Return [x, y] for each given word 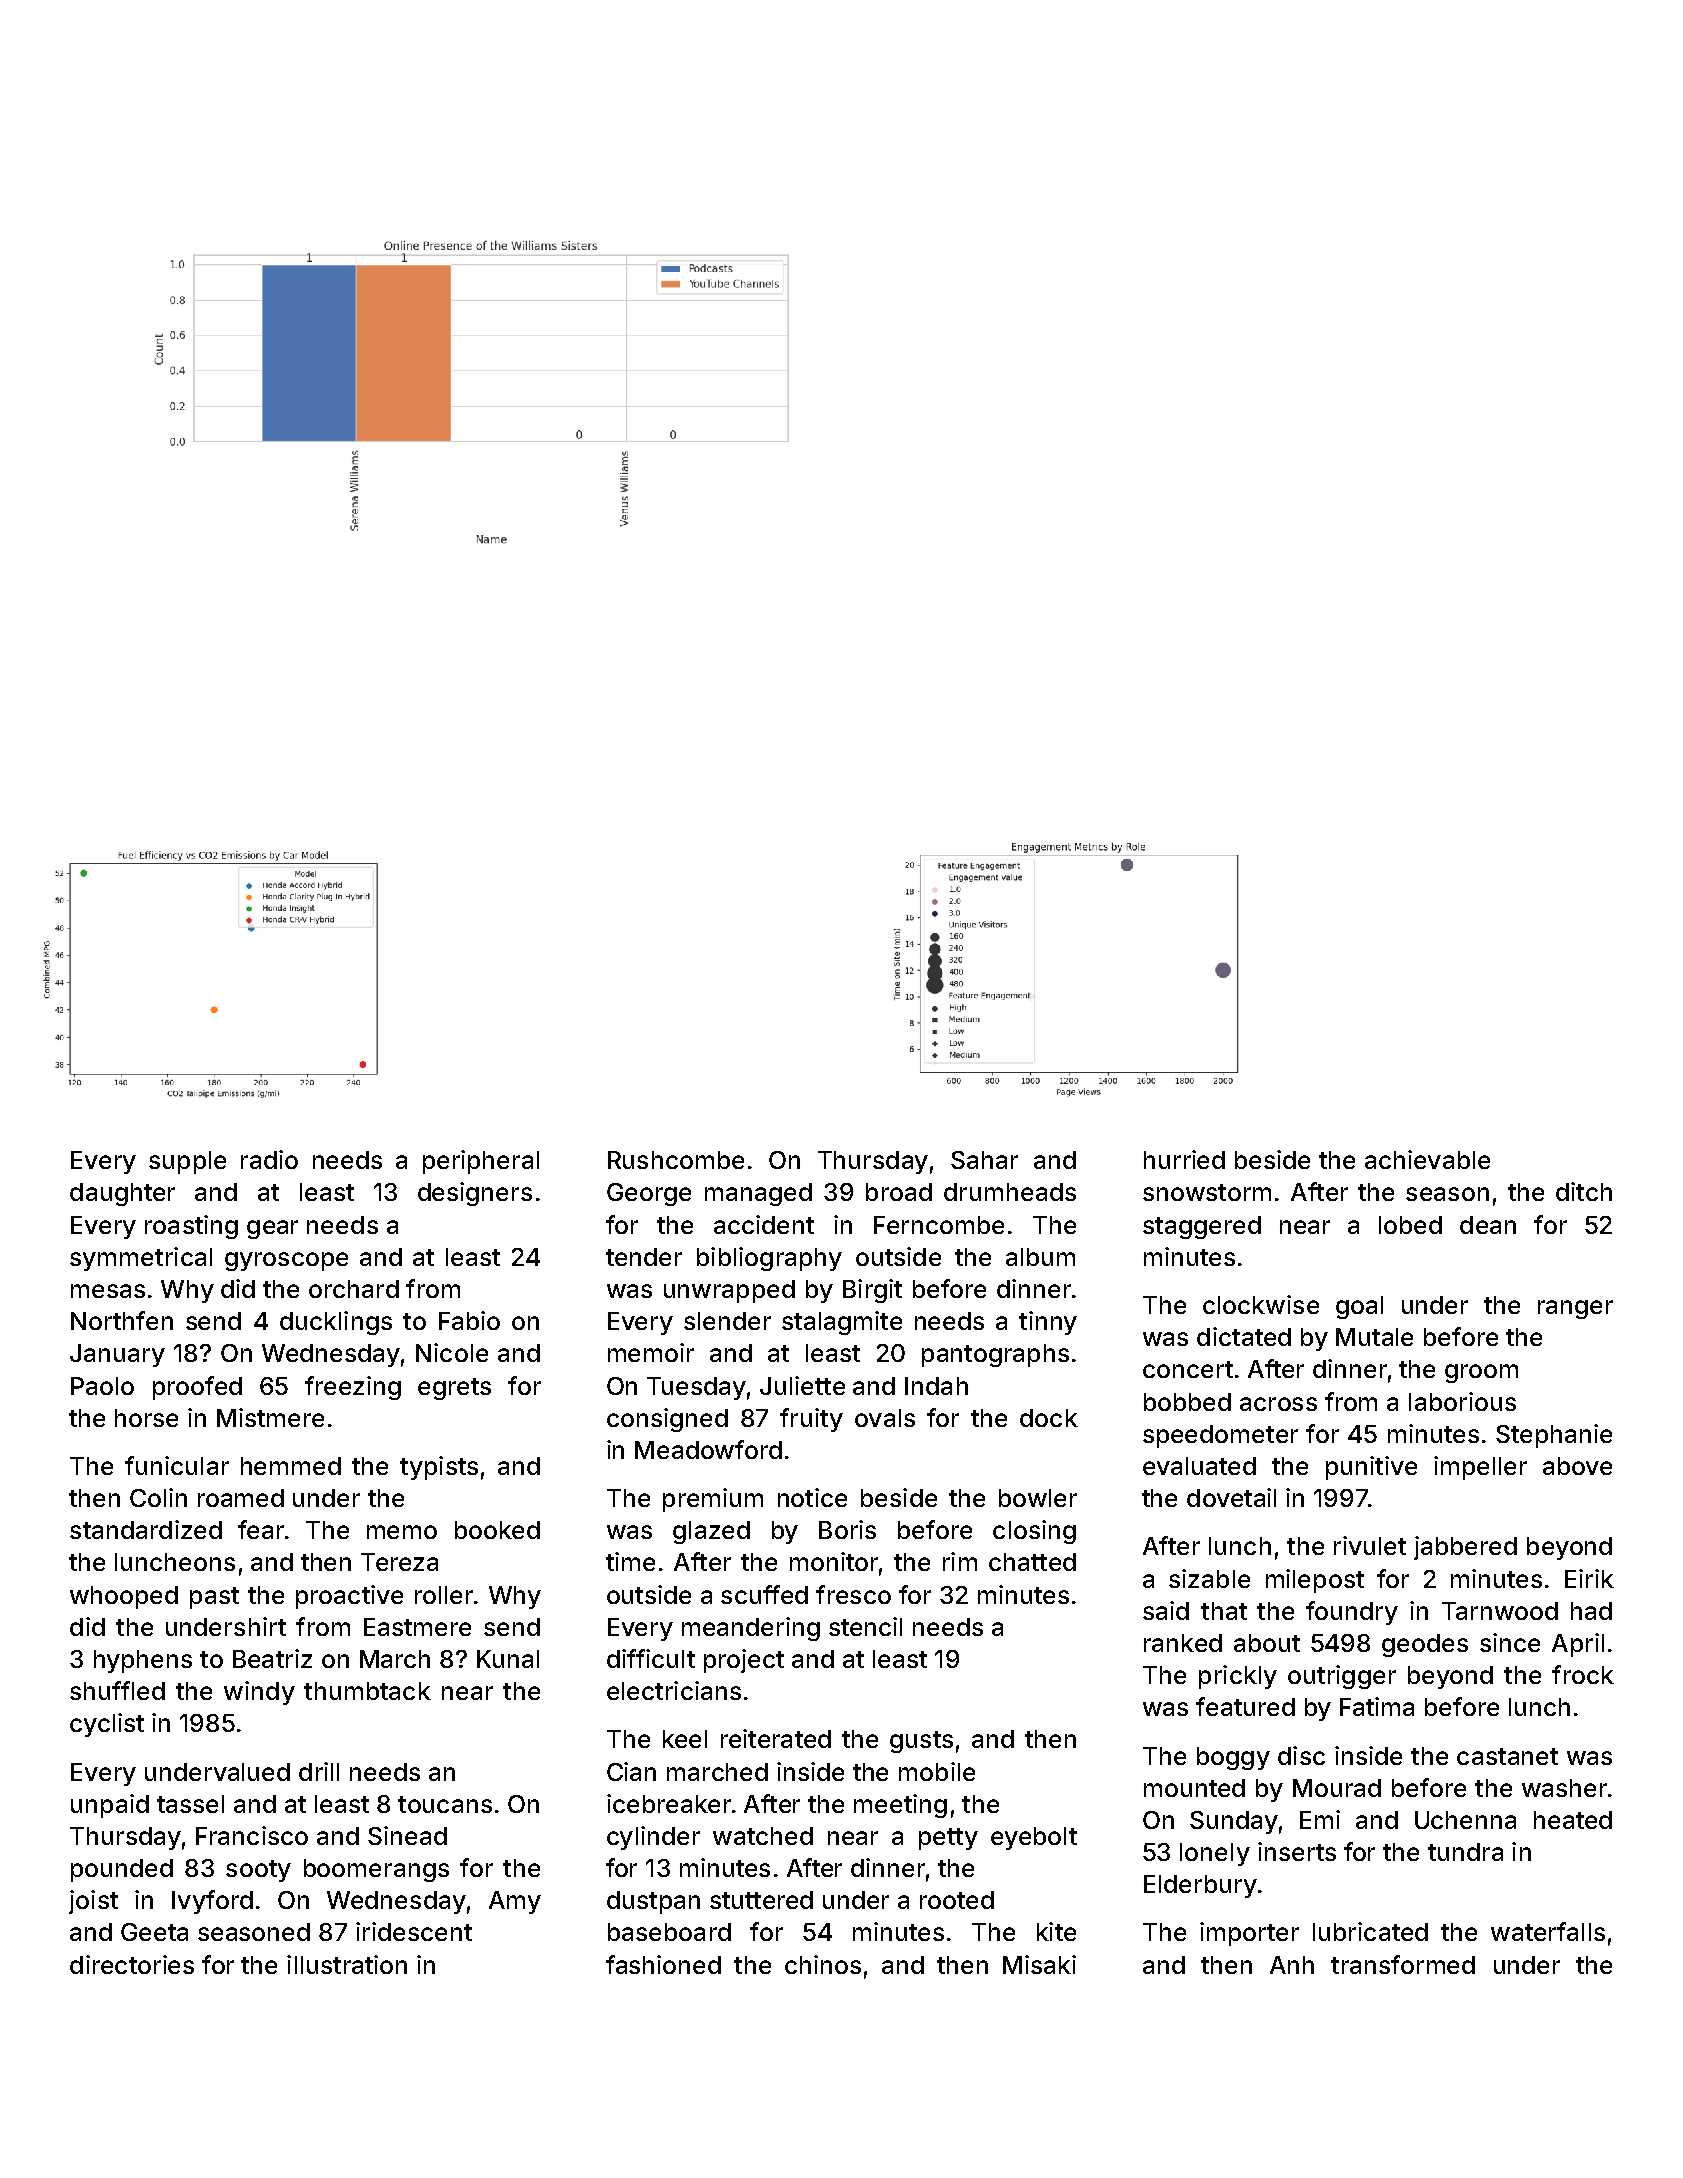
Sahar [984, 1160]
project [744, 1661]
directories [132, 1964]
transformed [1403, 1964]
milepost [1315, 1581]
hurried [1184, 1159]
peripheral [481, 1162]
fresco [853, 1594]
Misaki [1039, 1964]
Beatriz [272, 1658]
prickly [1238, 1677]
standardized [146, 1529]
